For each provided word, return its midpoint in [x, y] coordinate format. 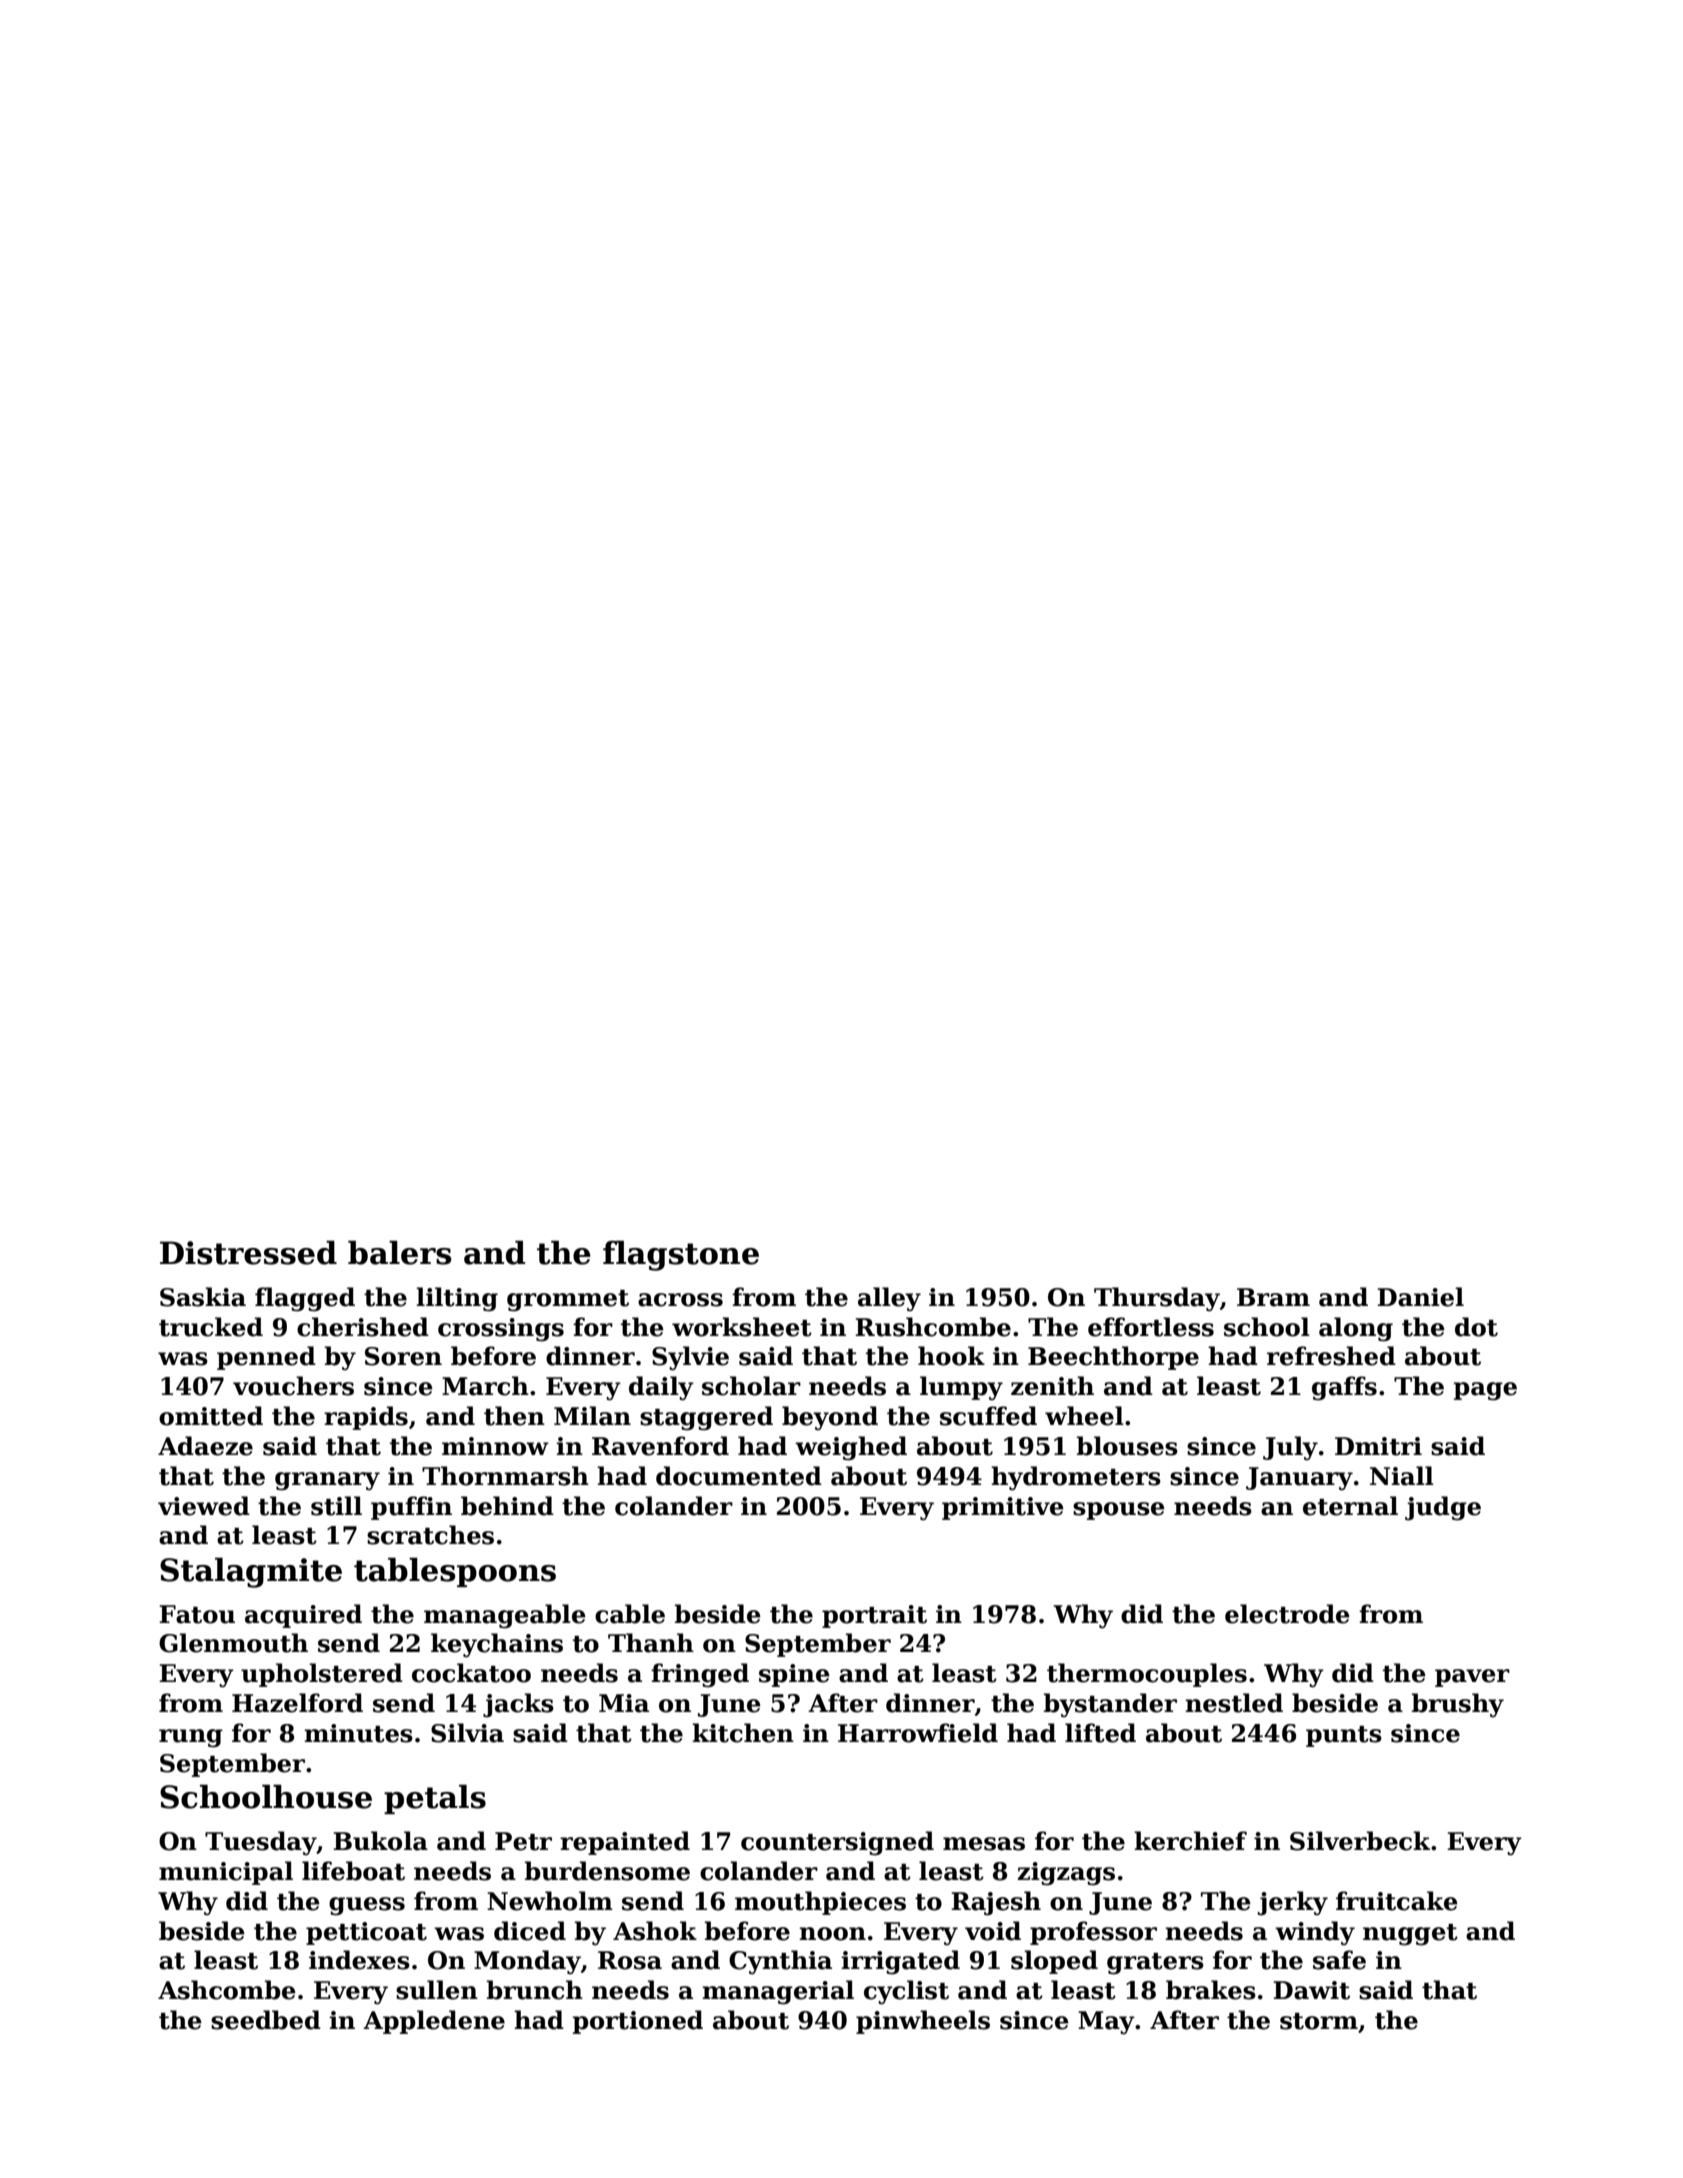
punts [1344, 1736]
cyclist [906, 1992]
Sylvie [690, 1358]
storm [1319, 2021]
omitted [211, 1416]
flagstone [681, 1255]
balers [399, 1252]
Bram [1273, 1297]
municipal [226, 1873]
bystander [1110, 1705]
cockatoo [471, 1673]
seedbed [266, 2020]
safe [1339, 1960]
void [993, 1931]
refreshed [1331, 1356]
